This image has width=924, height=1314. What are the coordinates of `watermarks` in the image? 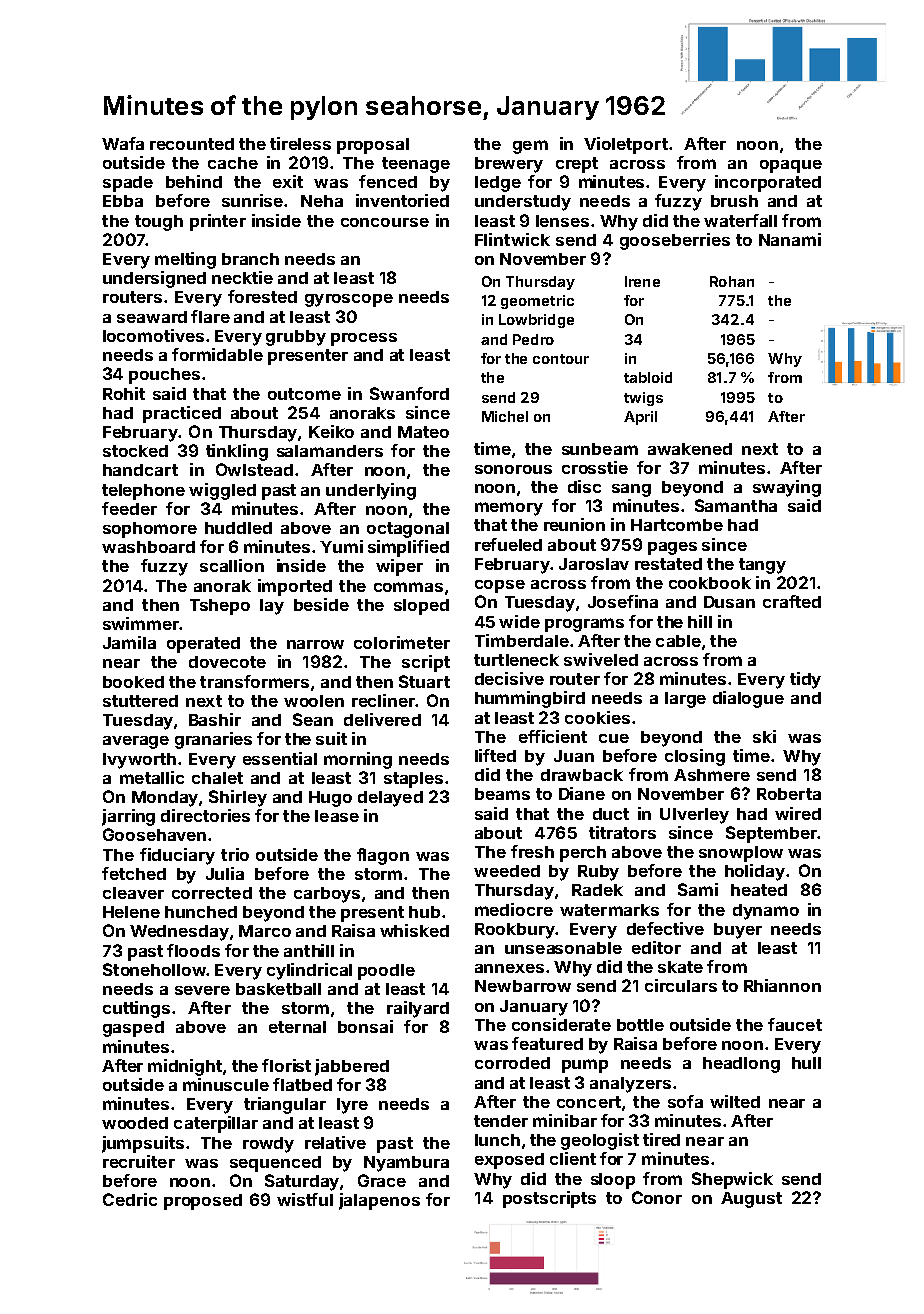 It's located at (609, 910).
